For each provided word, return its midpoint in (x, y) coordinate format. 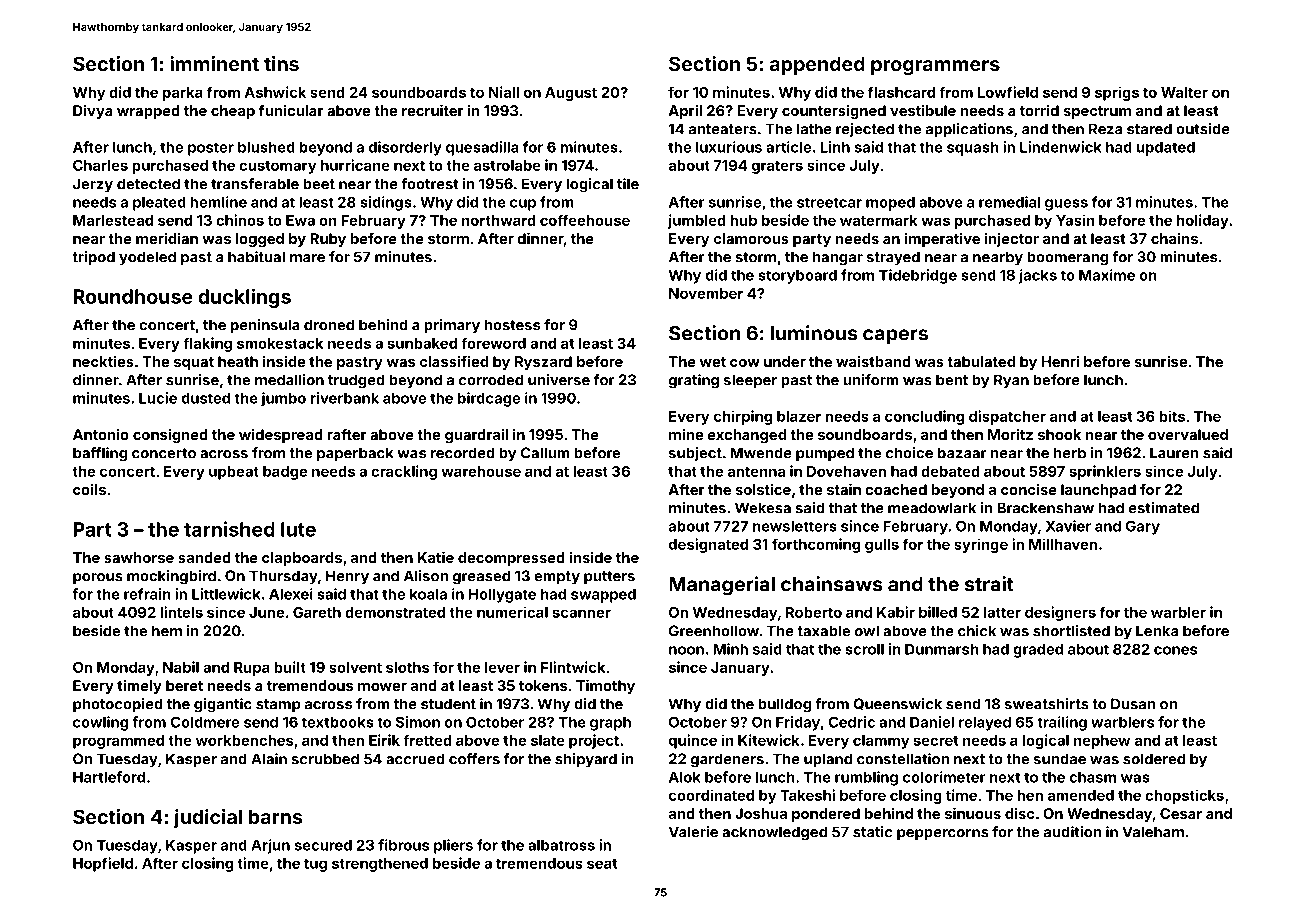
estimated (1164, 508)
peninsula (265, 326)
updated (1166, 149)
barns (276, 816)
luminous (814, 333)
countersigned (834, 112)
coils (89, 489)
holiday (1203, 221)
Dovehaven (846, 471)
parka (183, 94)
